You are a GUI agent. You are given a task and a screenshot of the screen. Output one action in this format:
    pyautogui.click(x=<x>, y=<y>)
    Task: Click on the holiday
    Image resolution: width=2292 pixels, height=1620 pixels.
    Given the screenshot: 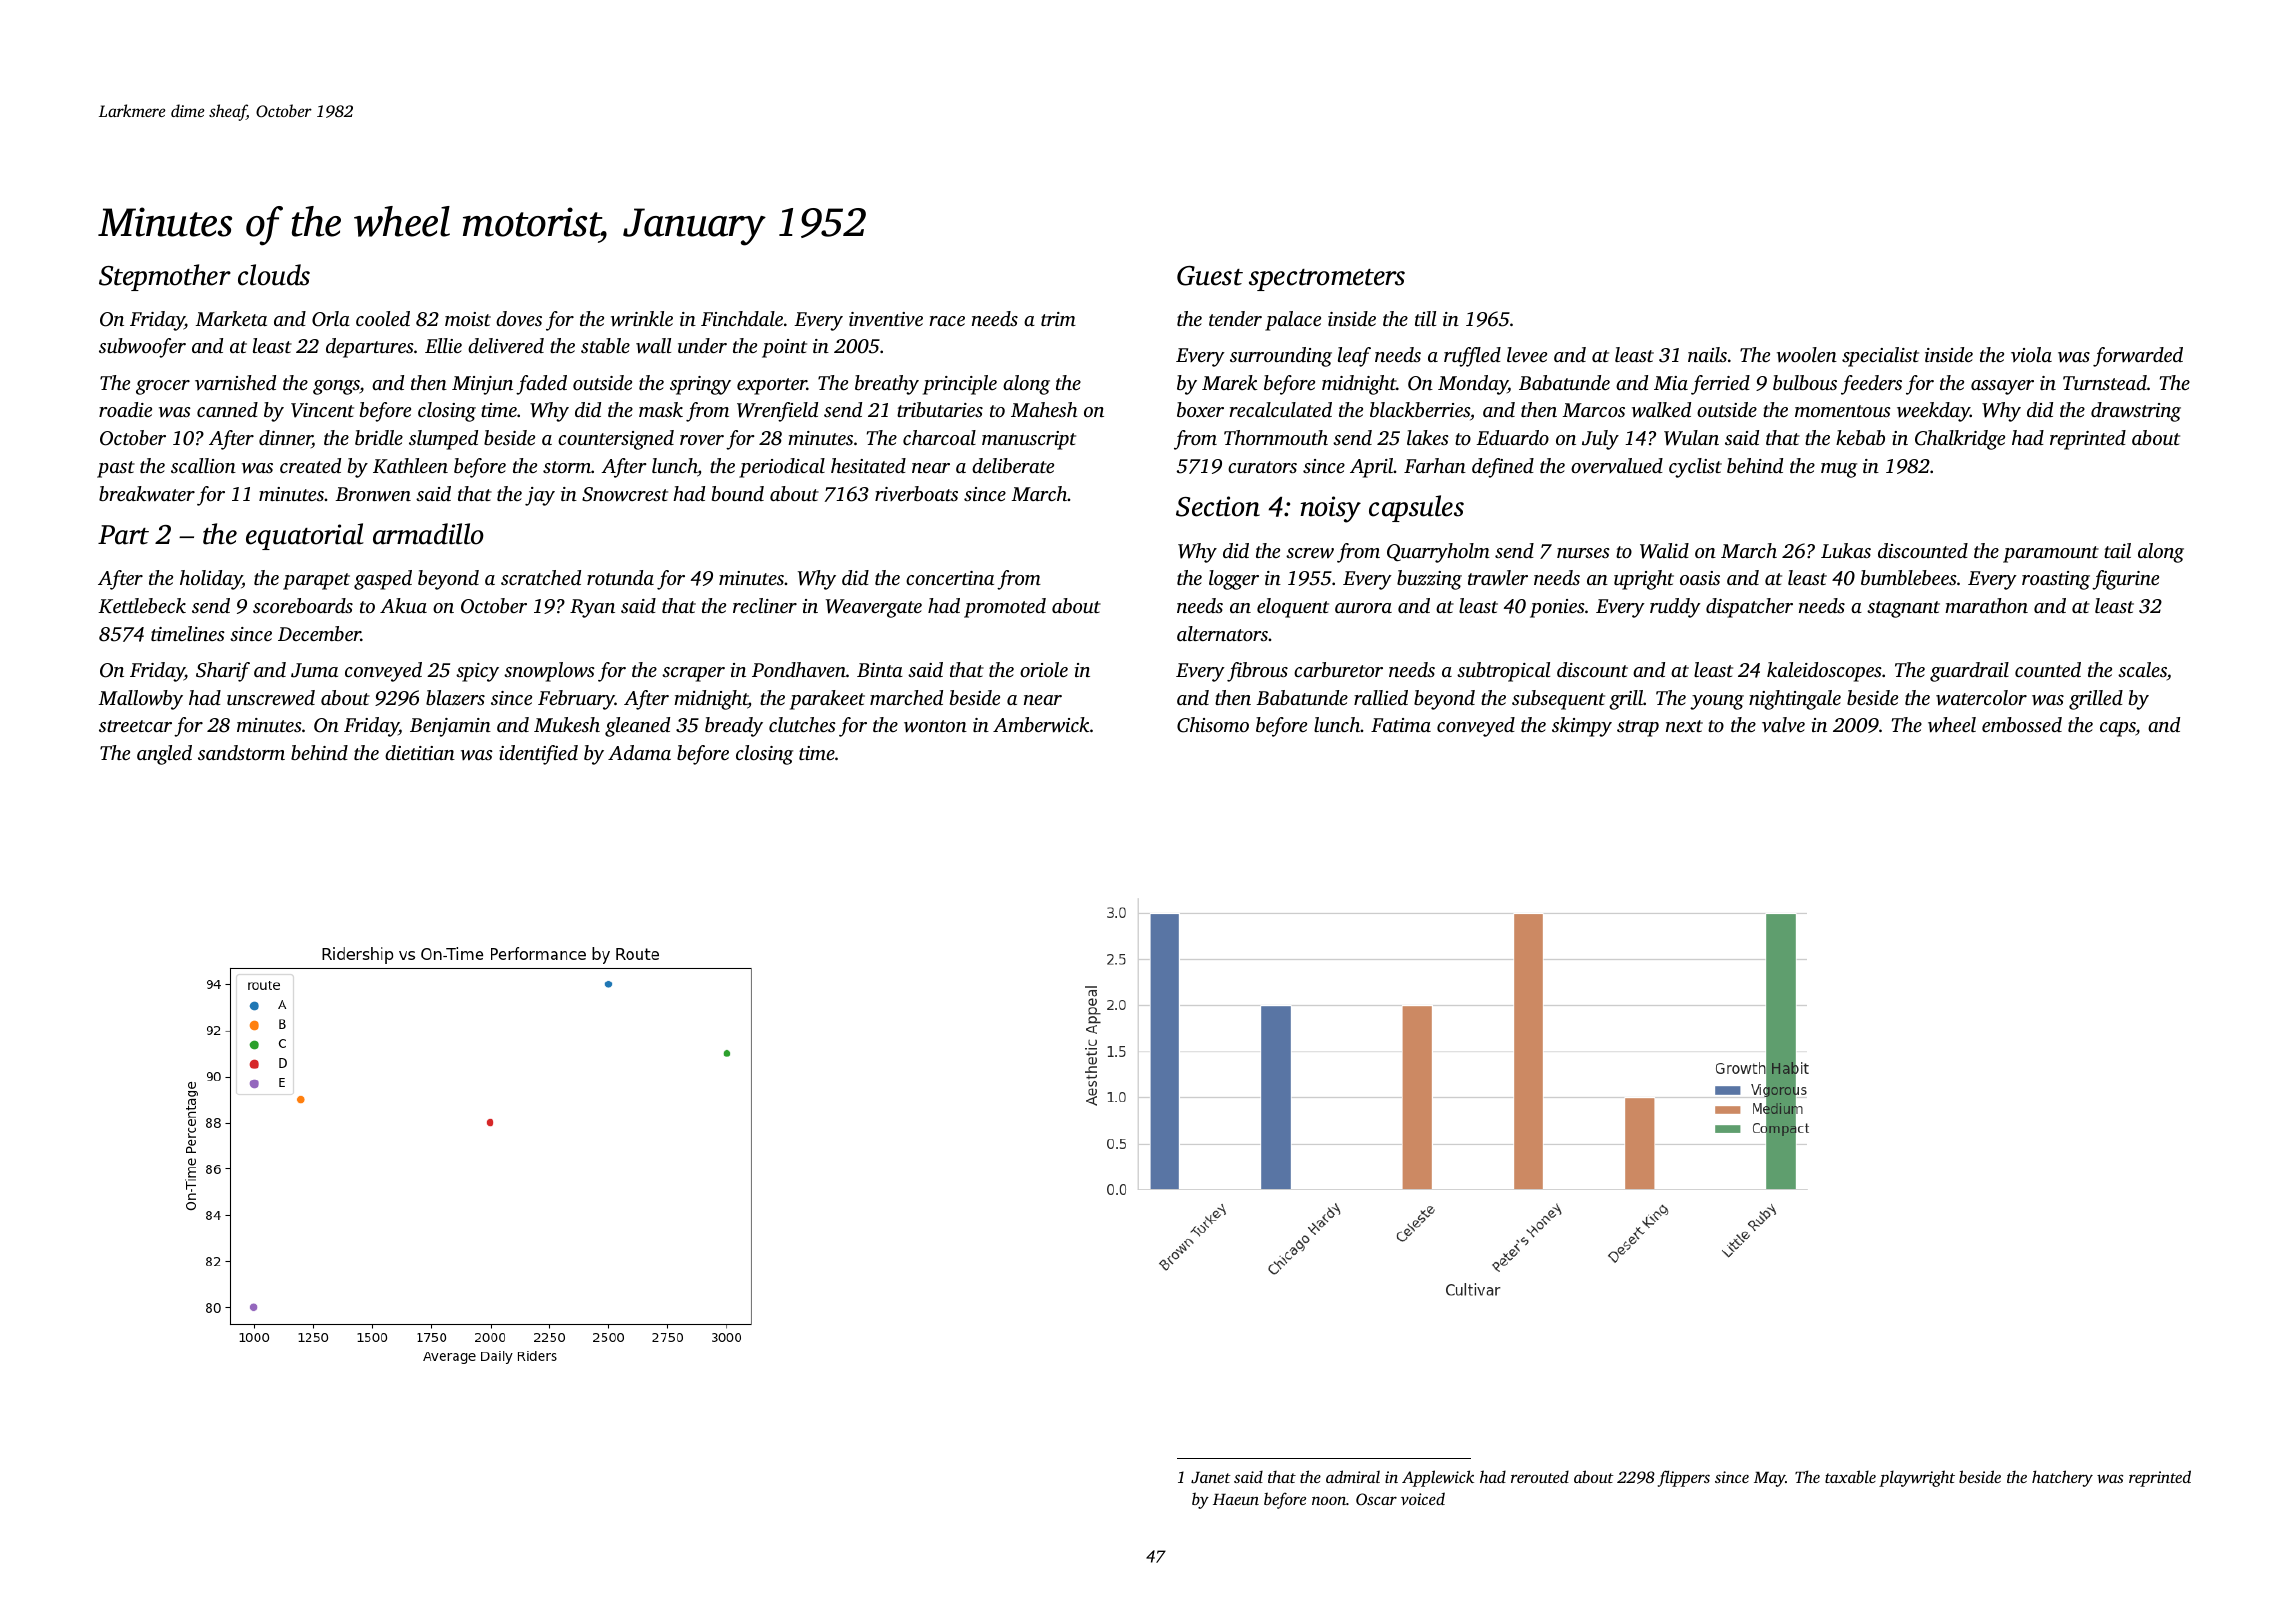 What is the action you would take?
    pyautogui.click(x=211, y=580)
